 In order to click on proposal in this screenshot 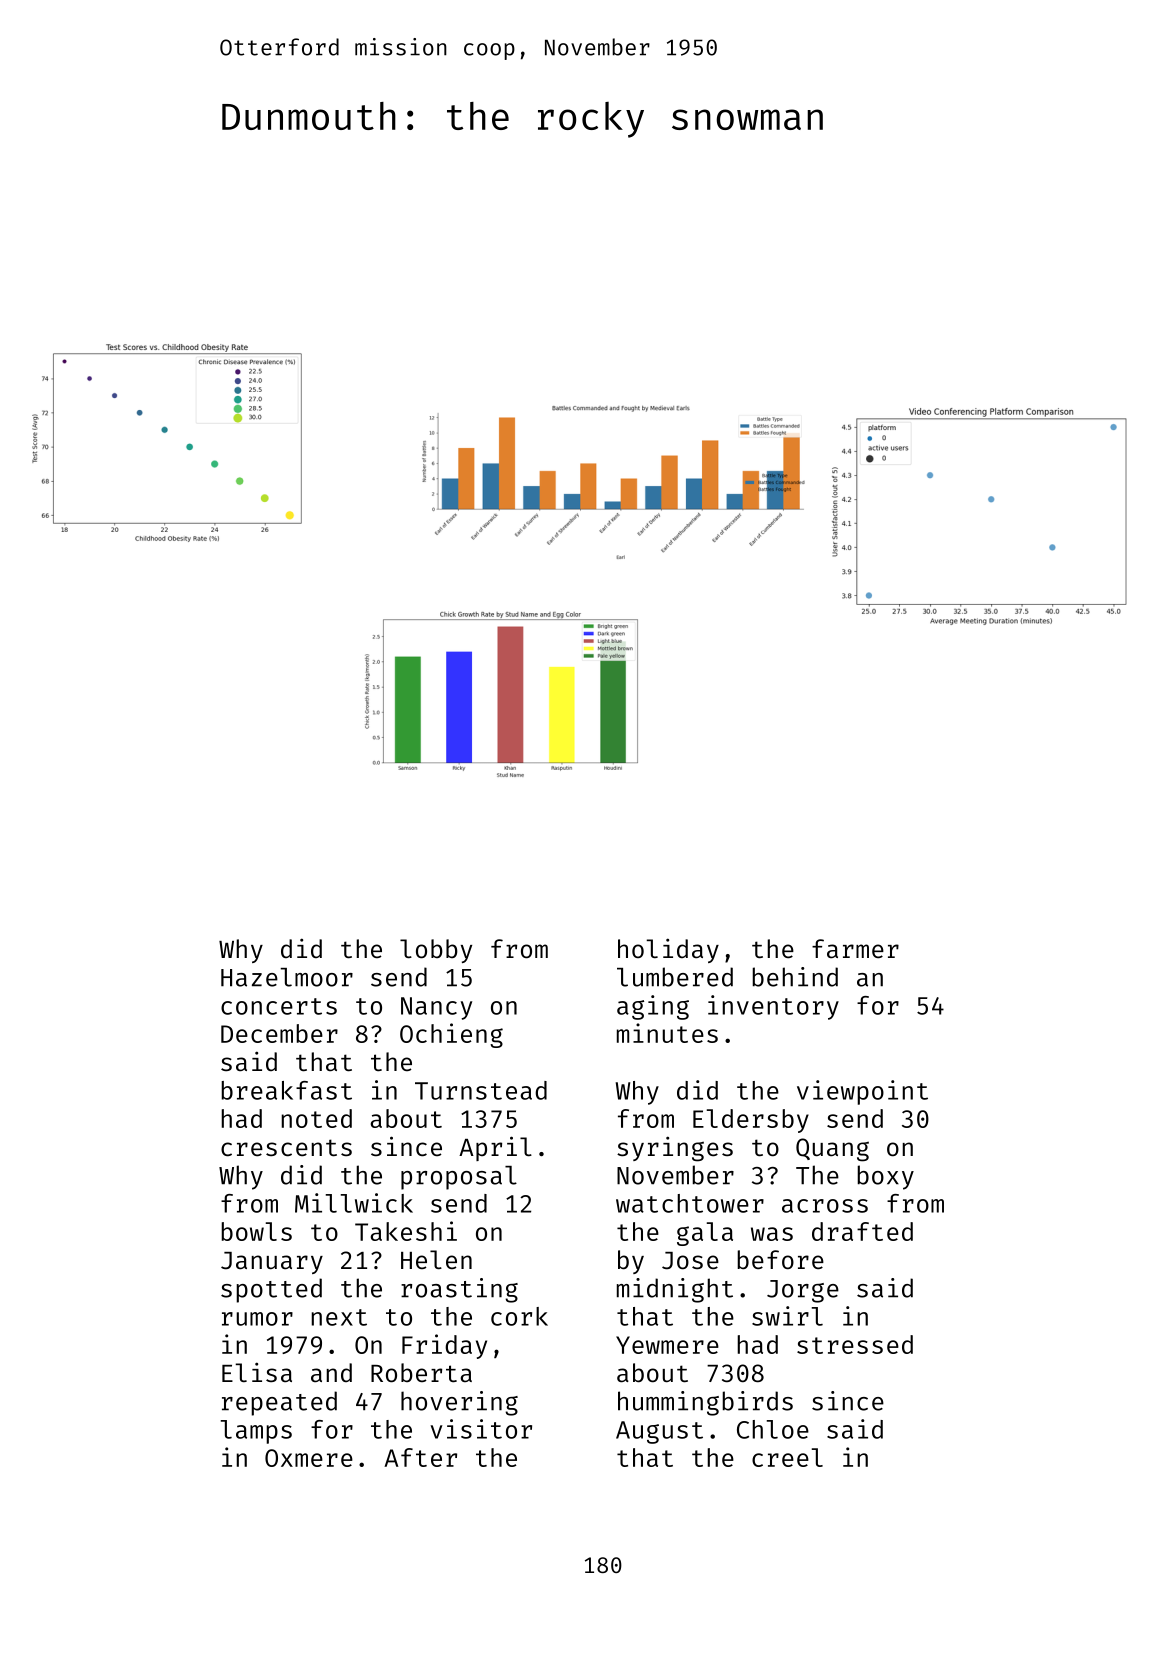, I will do `click(459, 1178)`.
